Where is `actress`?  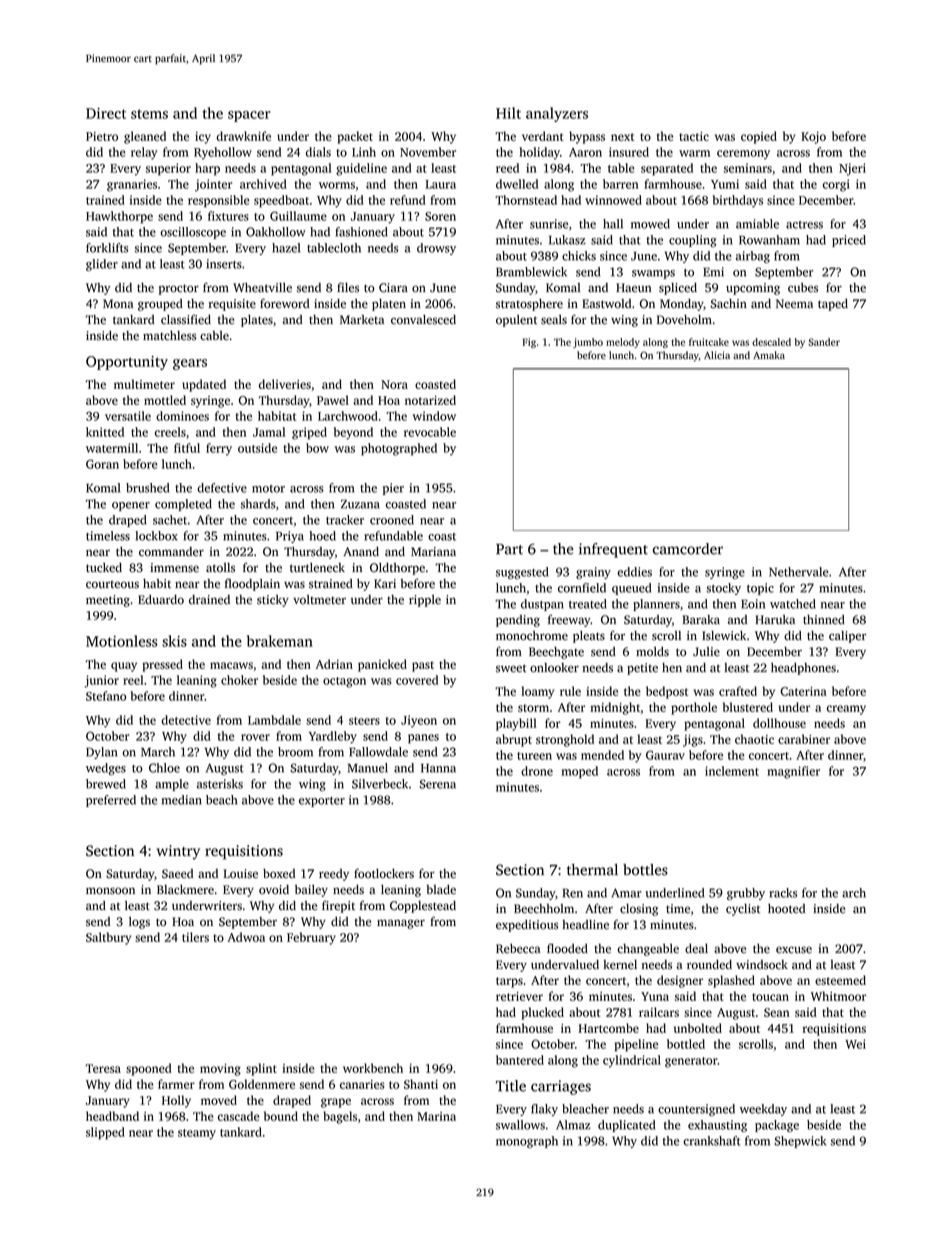
actress is located at coordinates (804, 225).
